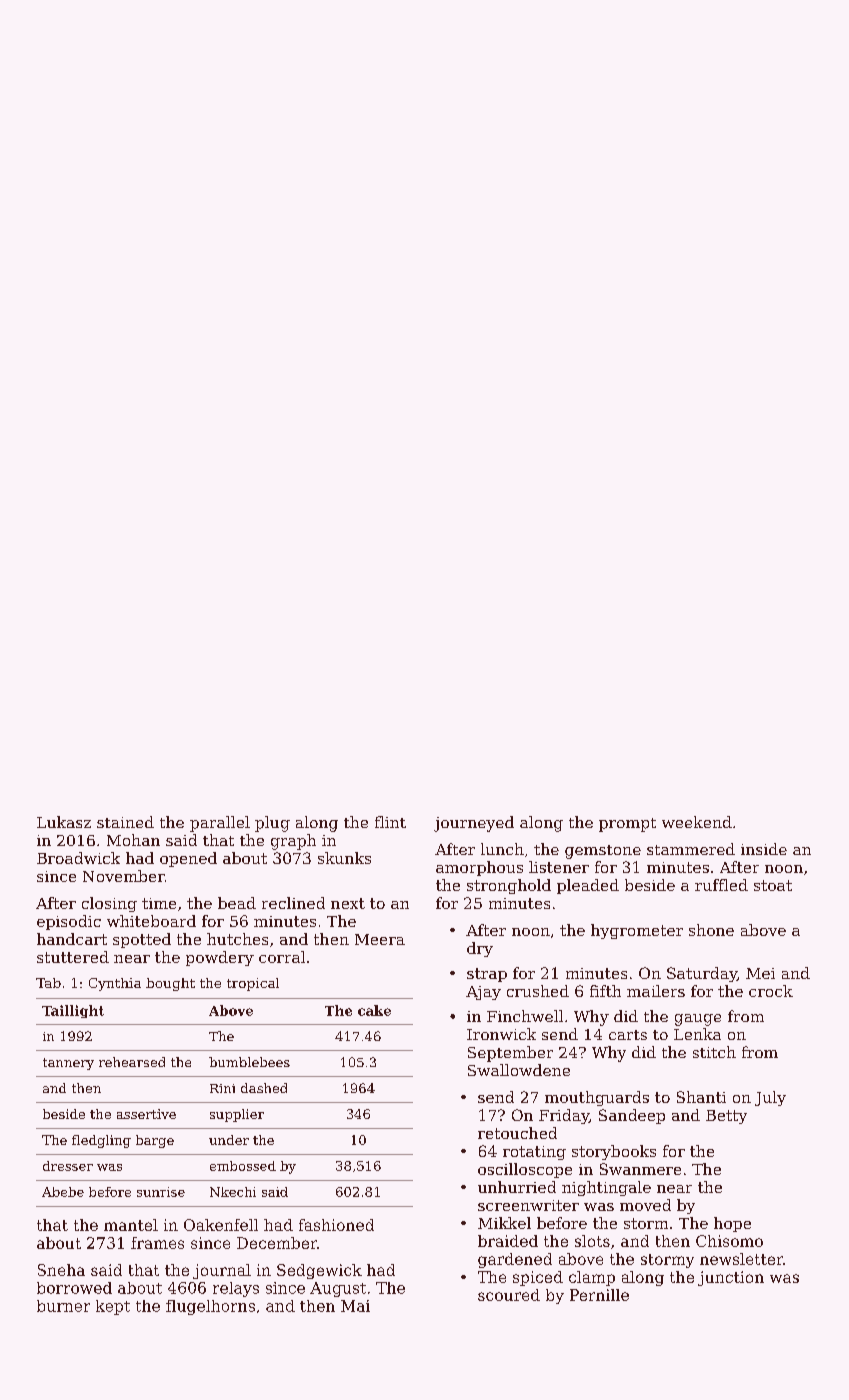 The height and width of the screenshot is (1400, 849). Describe the element at coordinates (336, 1225) in the screenshot. I see `fashioned` at that location.
